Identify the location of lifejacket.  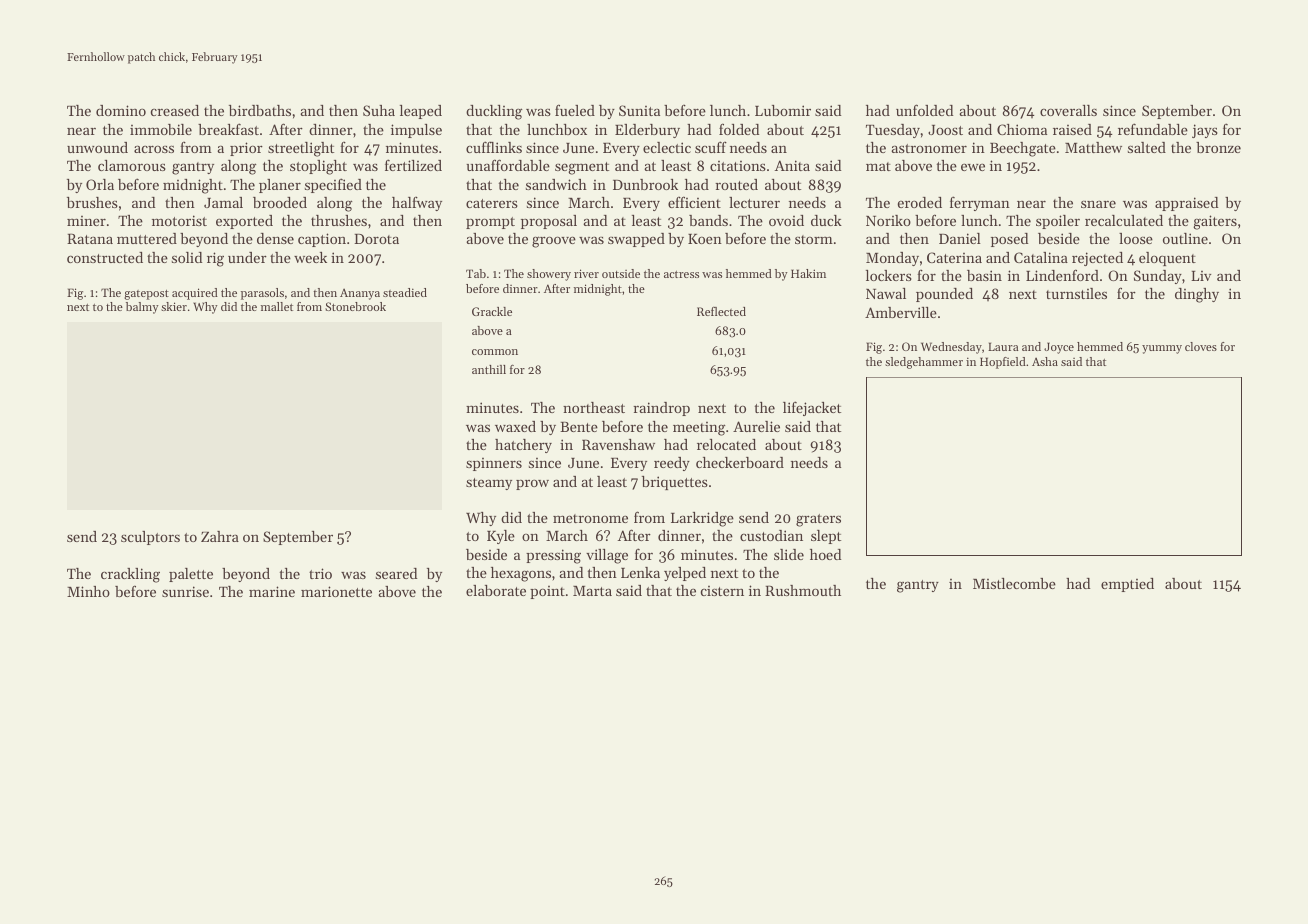
(812, 408).
